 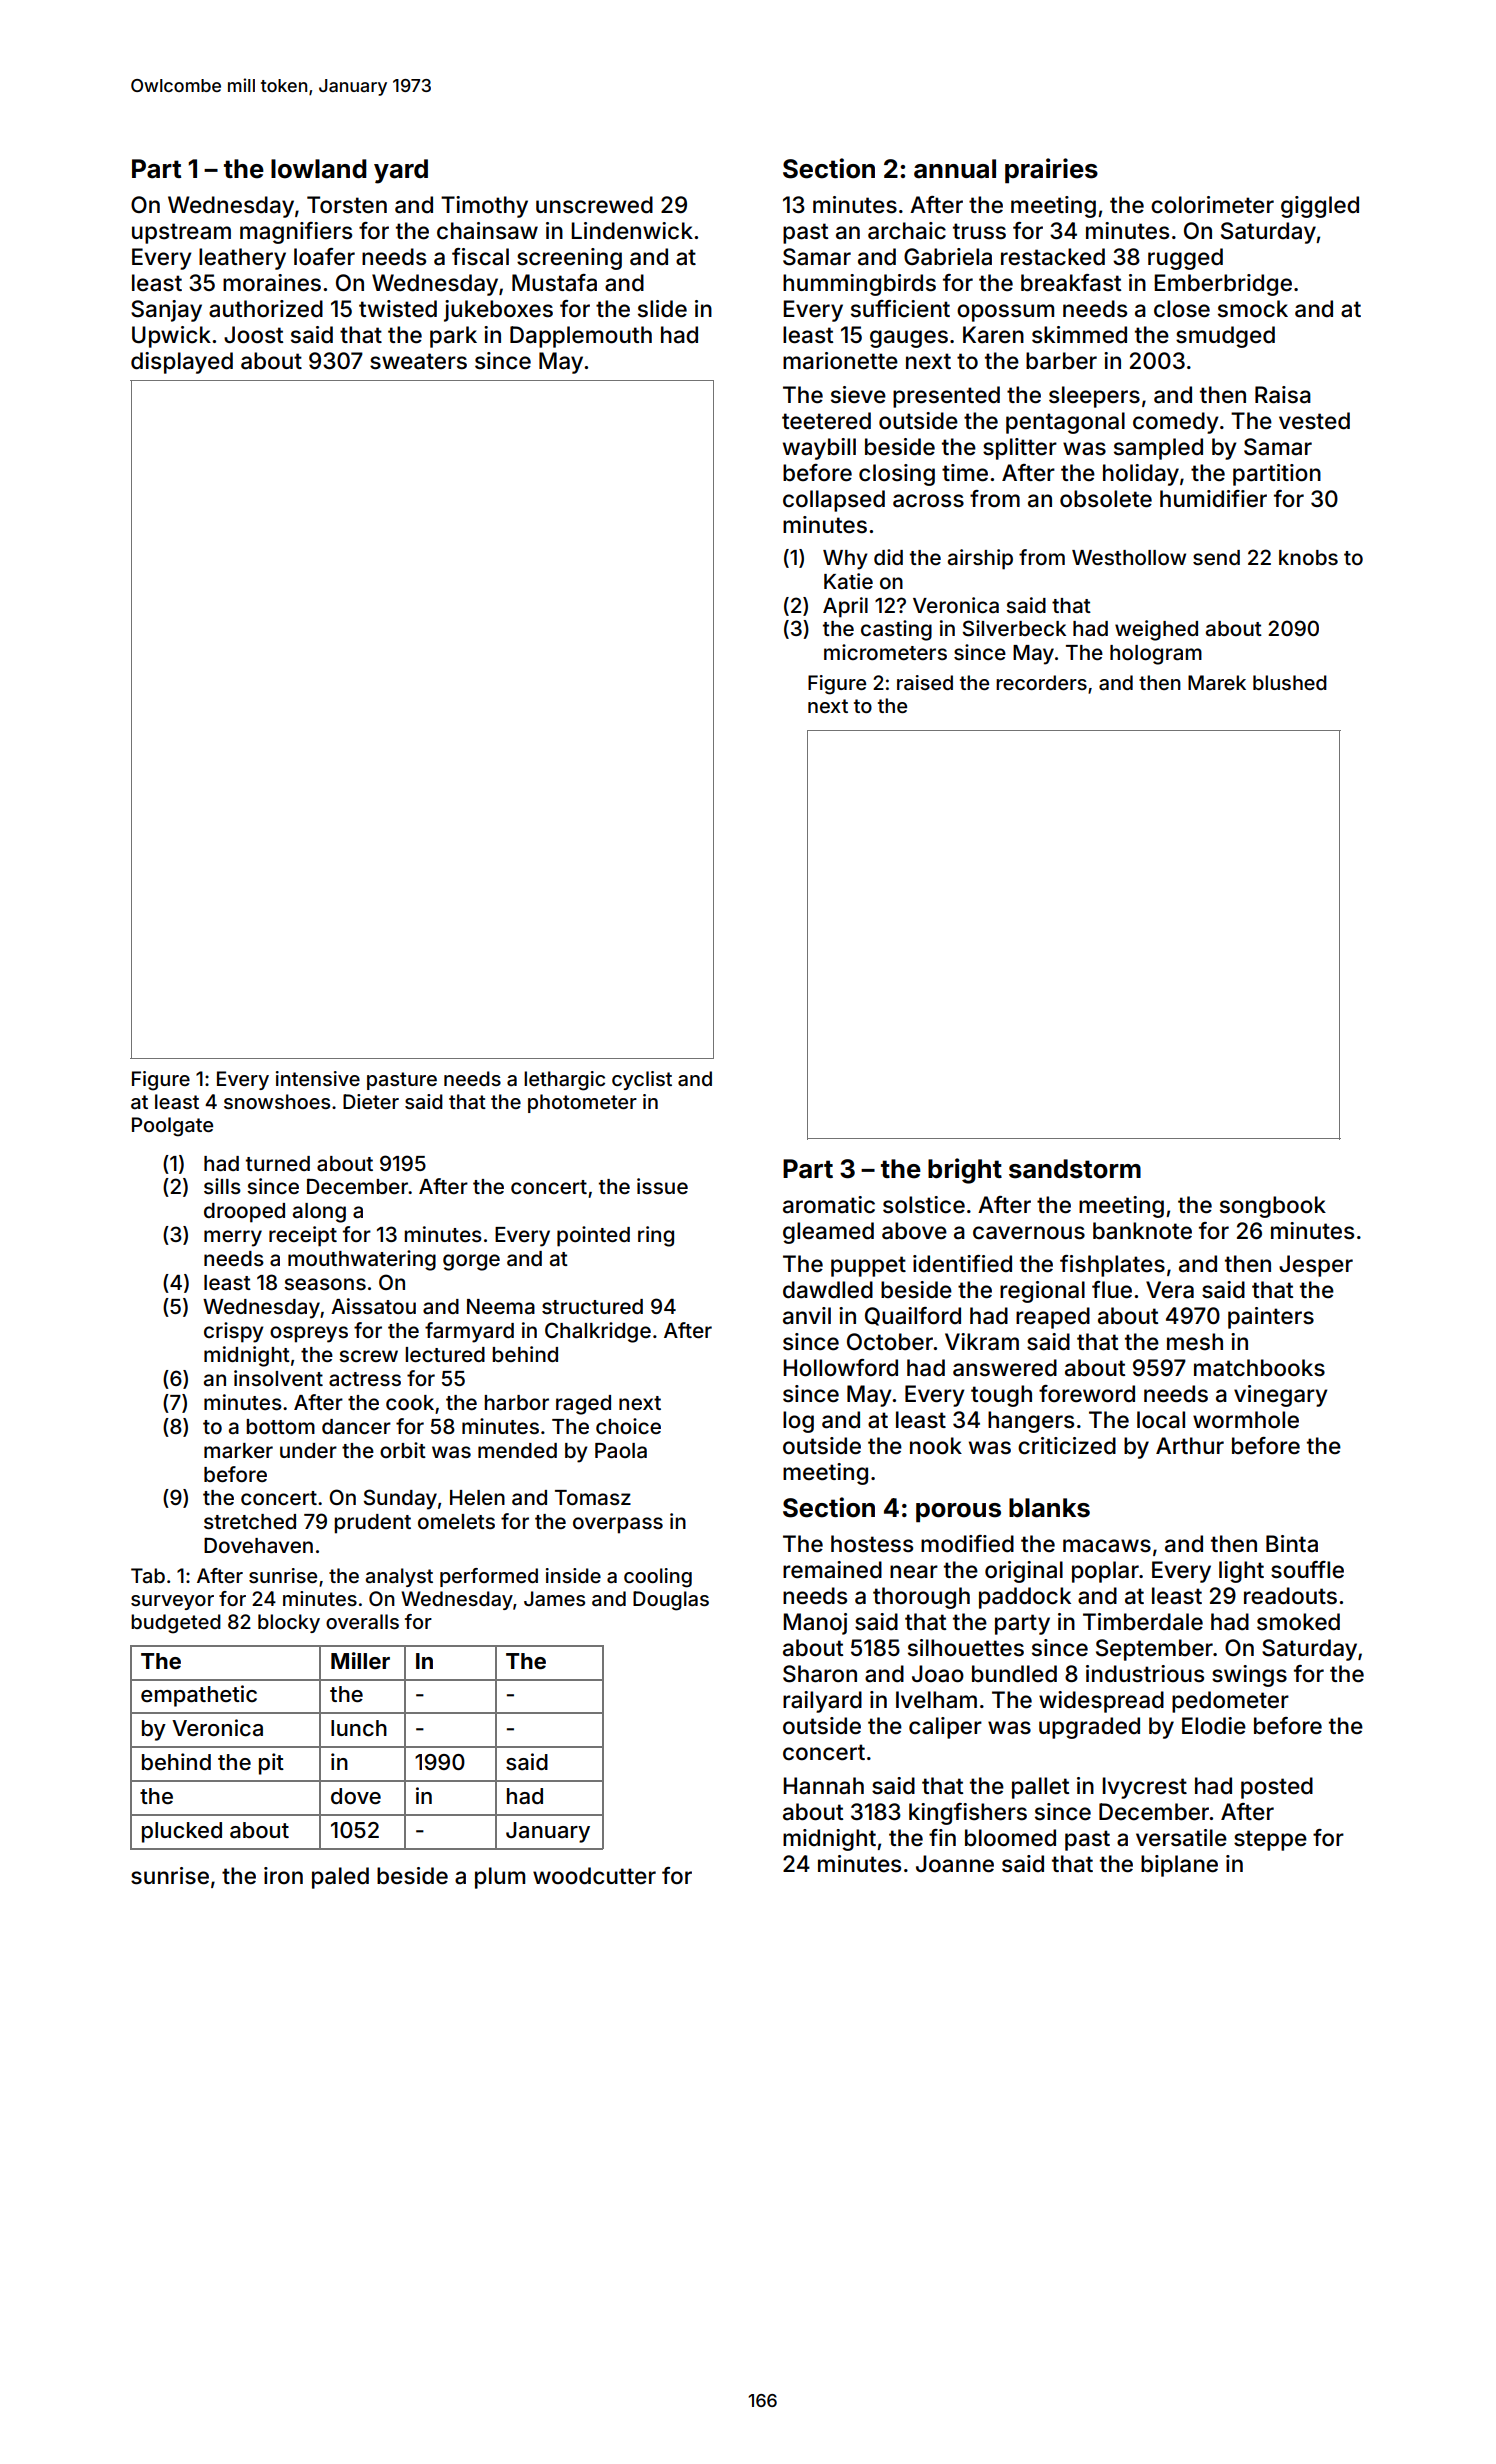 What do you see at coordinates (1031, 1422) in the screenshot?
I see `hangers` at bounding box center [1031, 1422].
